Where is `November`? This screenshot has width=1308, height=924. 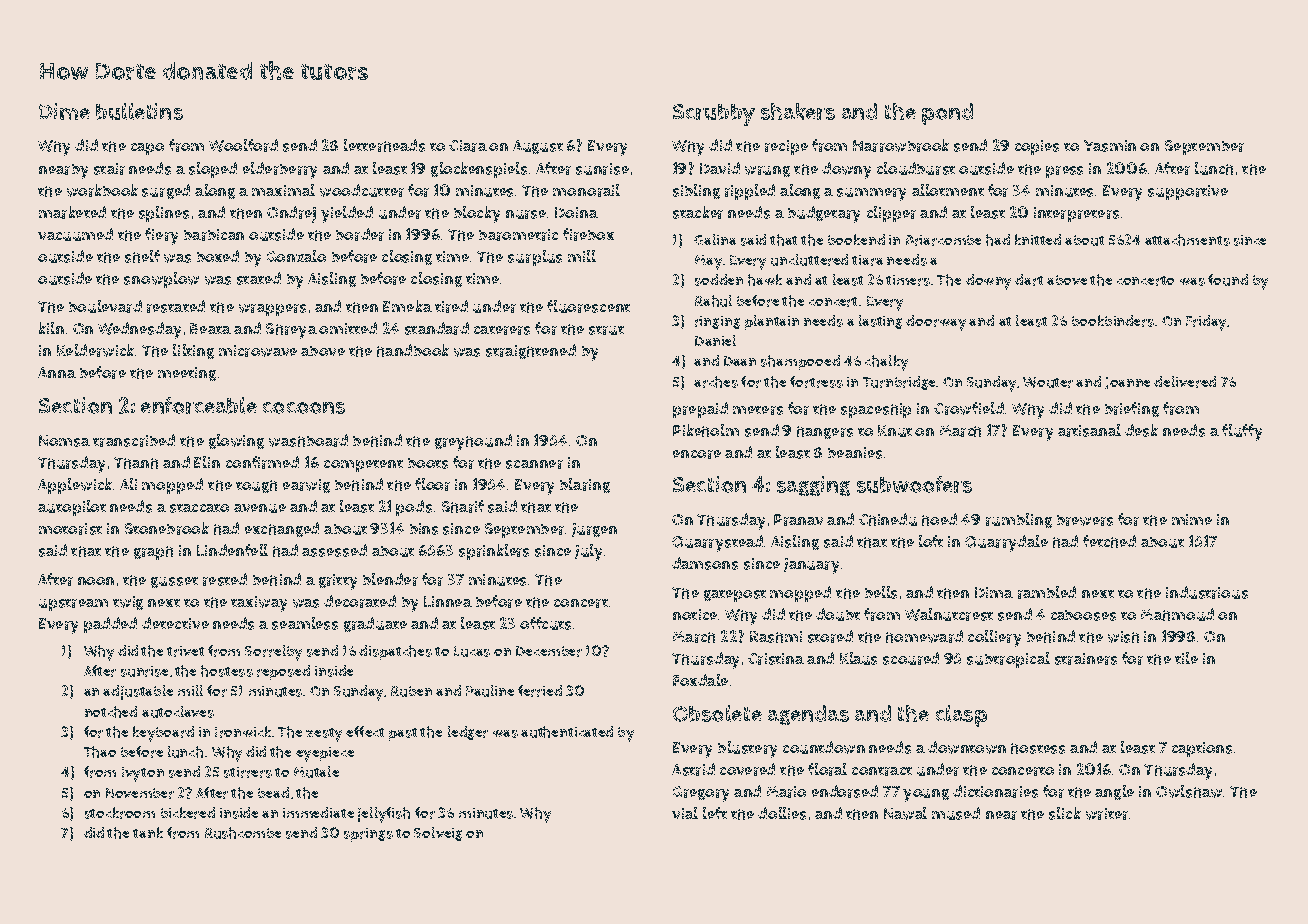
November is located at coordinates (140, 793).
